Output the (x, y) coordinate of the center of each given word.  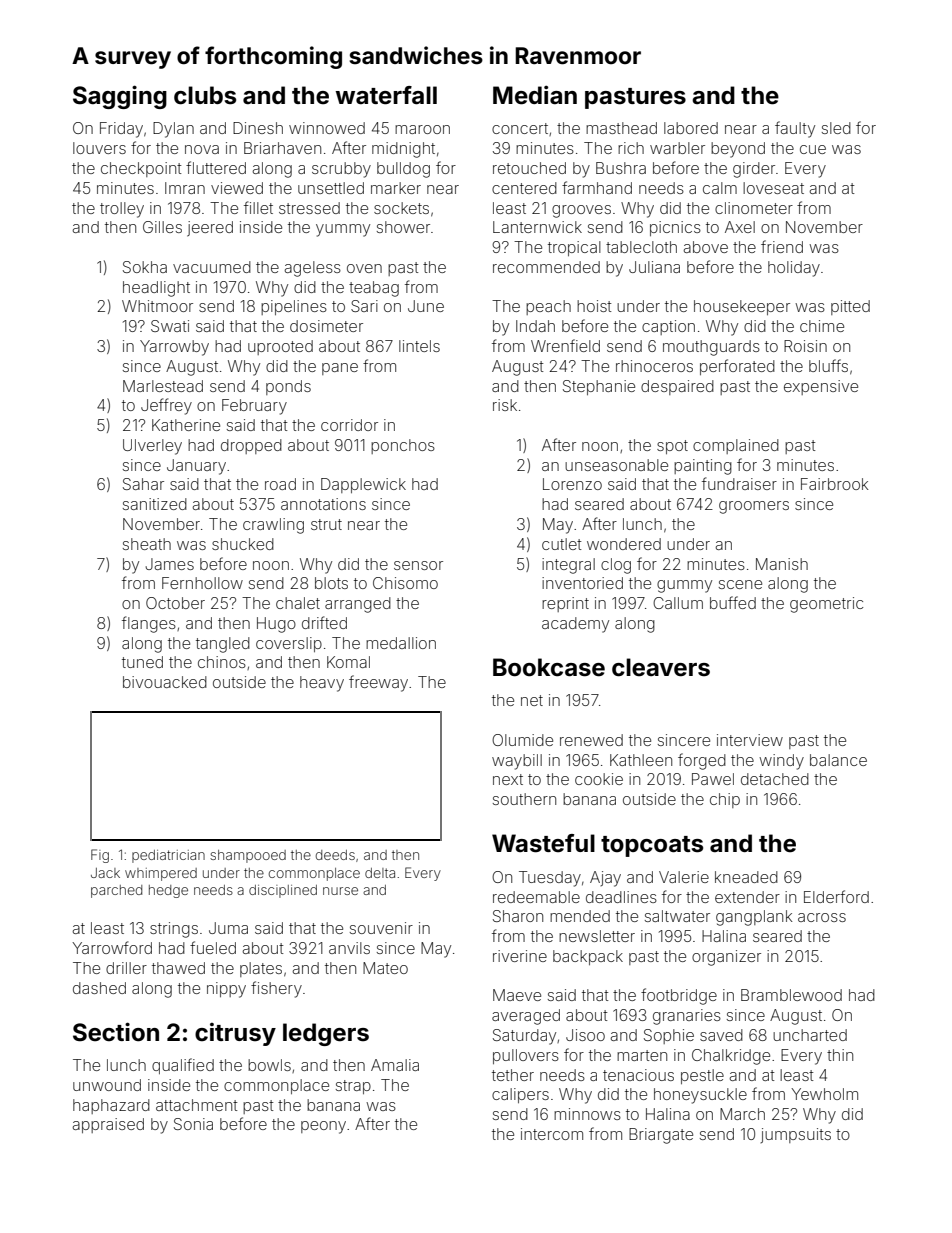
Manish (782, 564)
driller (126, 968)
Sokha (145, 267)
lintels (419, 346)
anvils (349, 948)
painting (703, 467)
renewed (591, 740)
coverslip (289, 644)
